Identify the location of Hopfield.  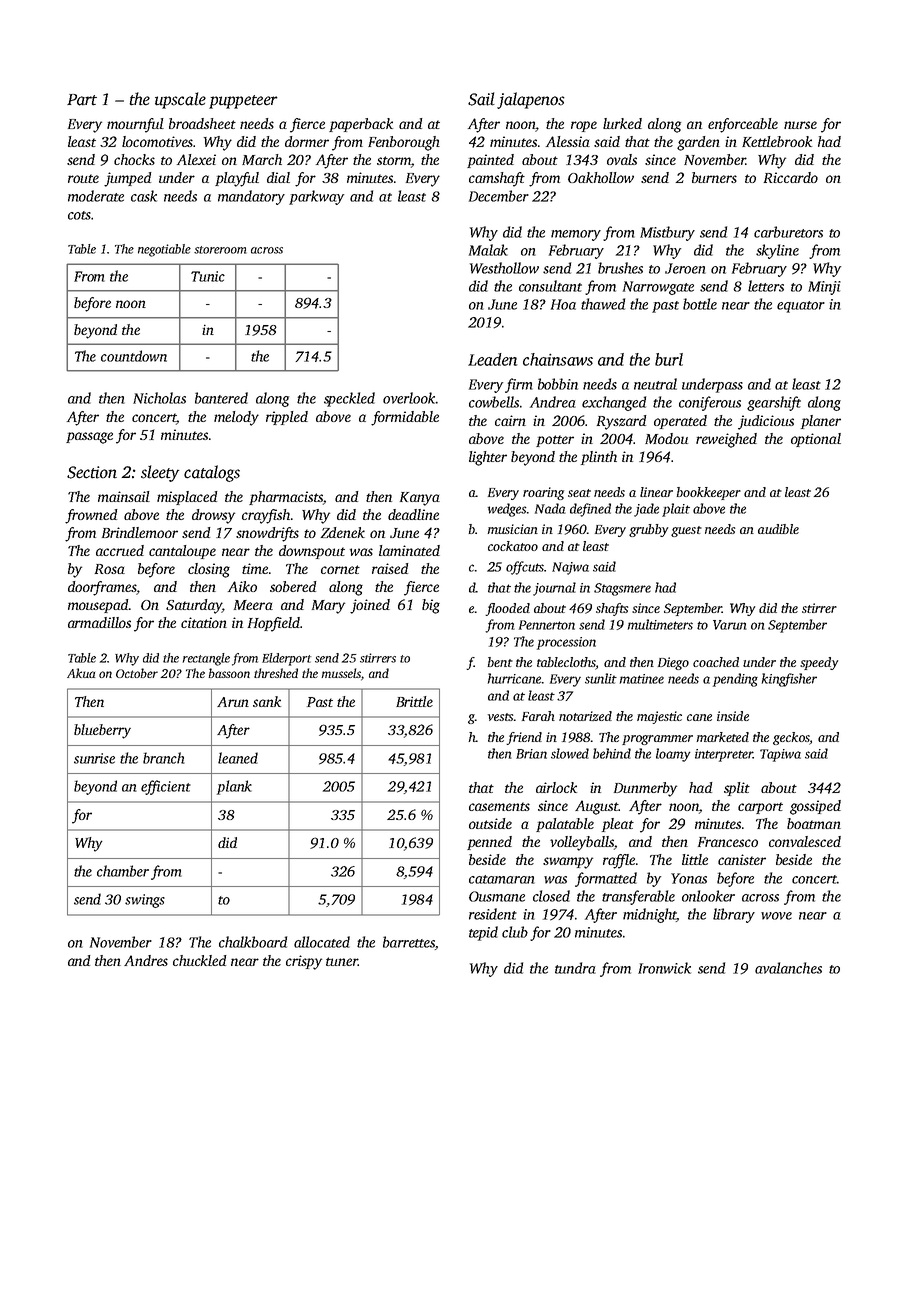
(274, 624).
